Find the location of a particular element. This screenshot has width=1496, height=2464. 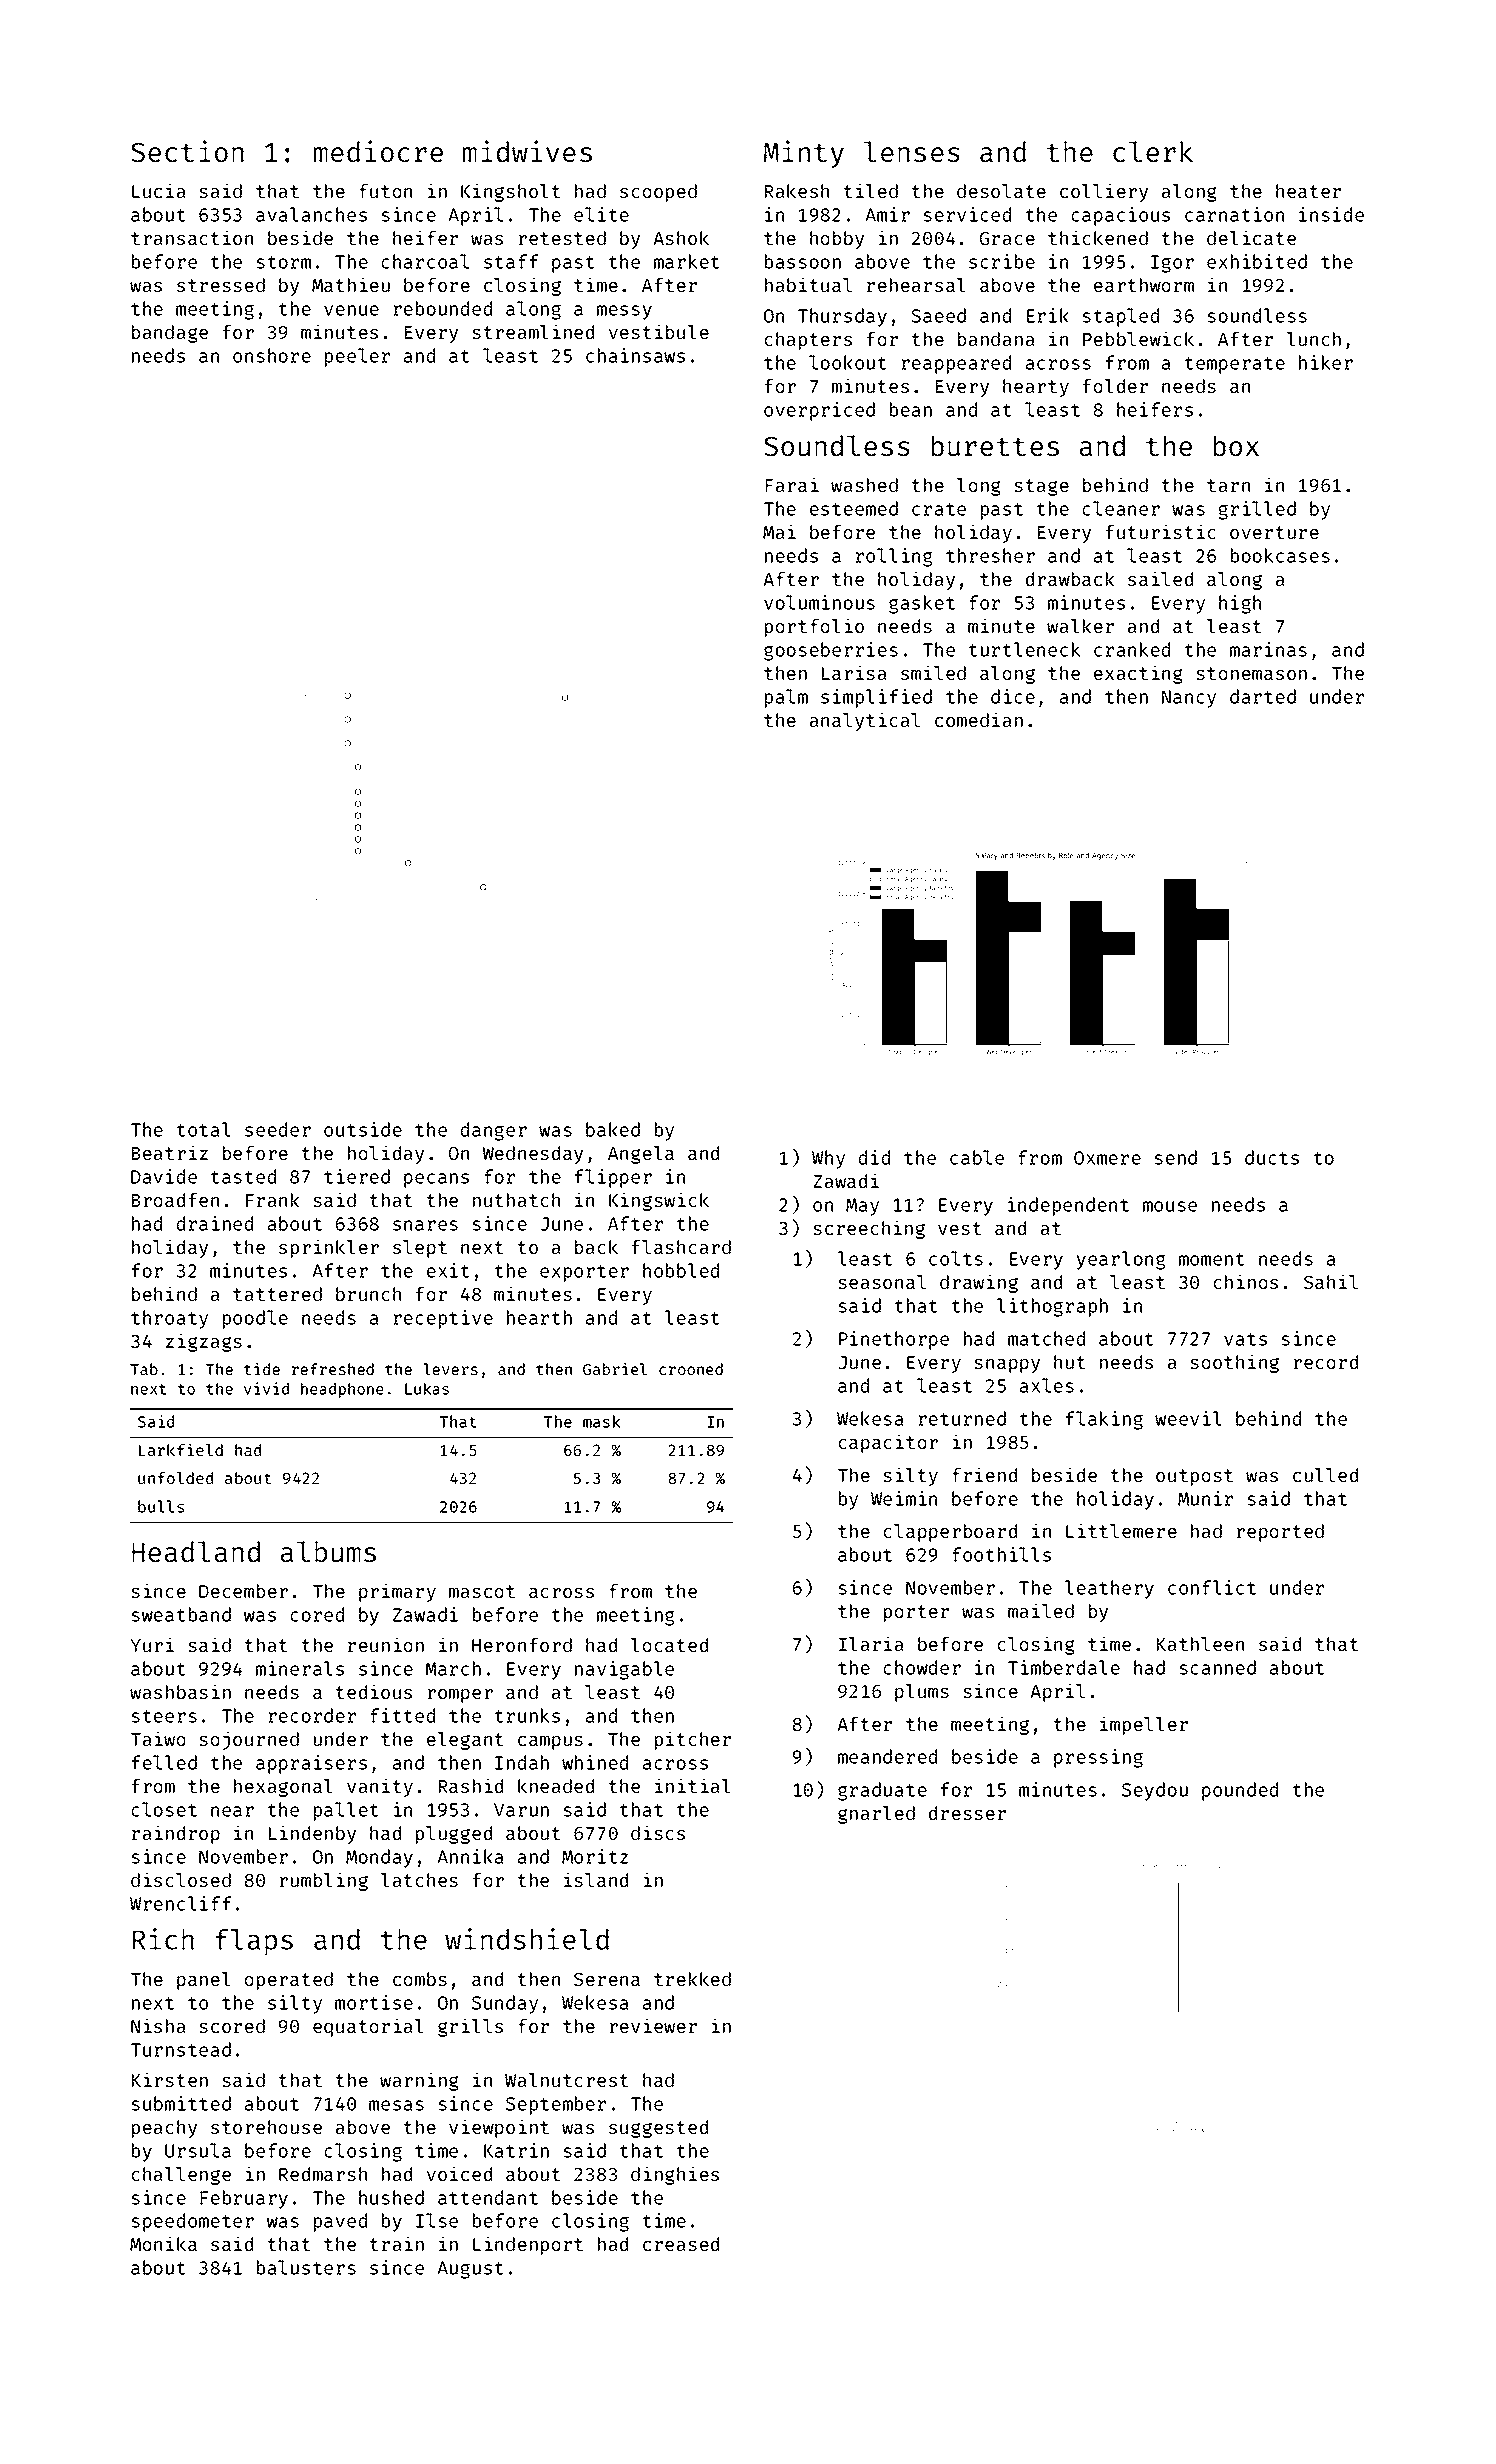

darted is located at coordinates (1263, 696).
